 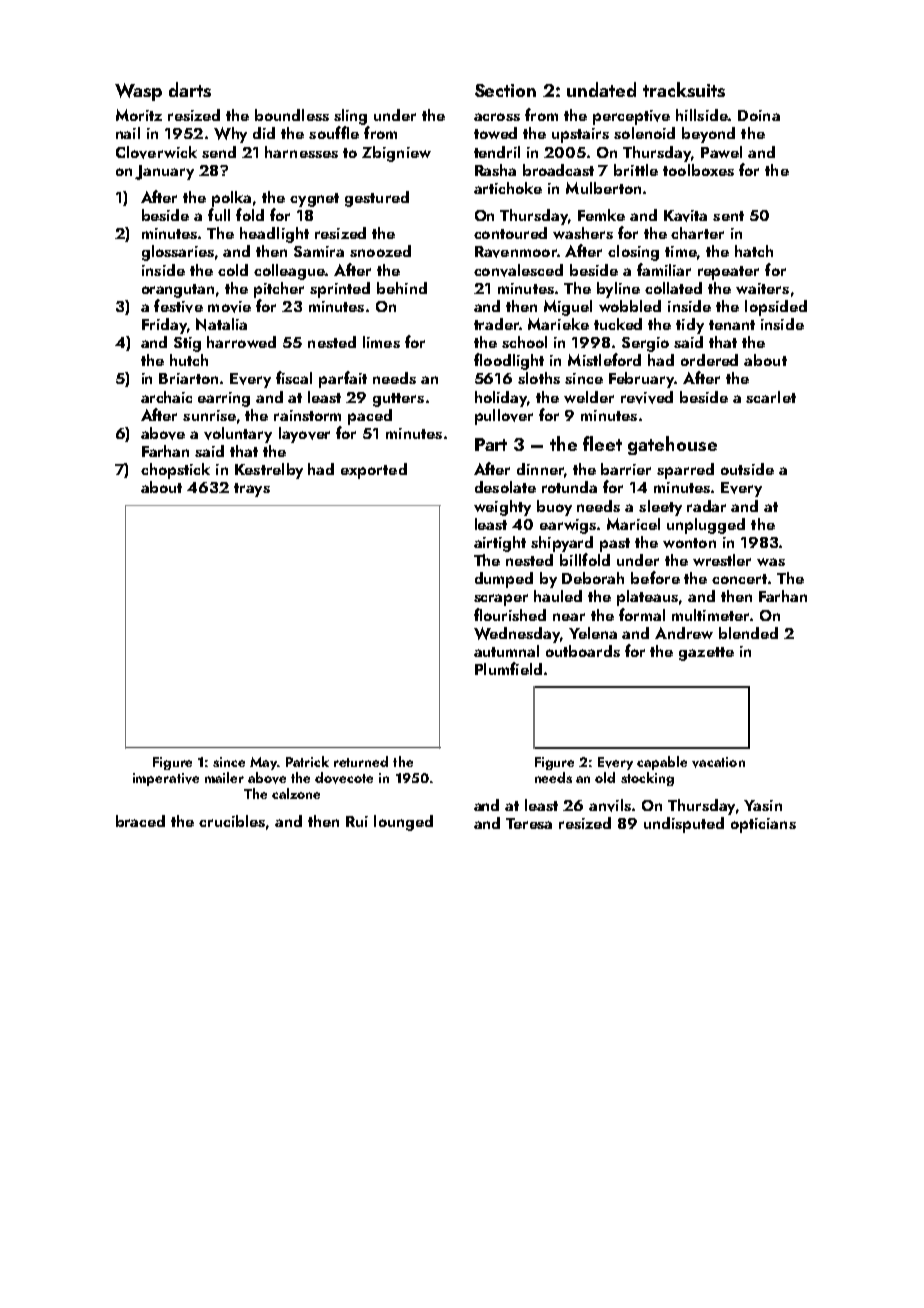 I want to click on Wasp, so click(x=138, y=92).
